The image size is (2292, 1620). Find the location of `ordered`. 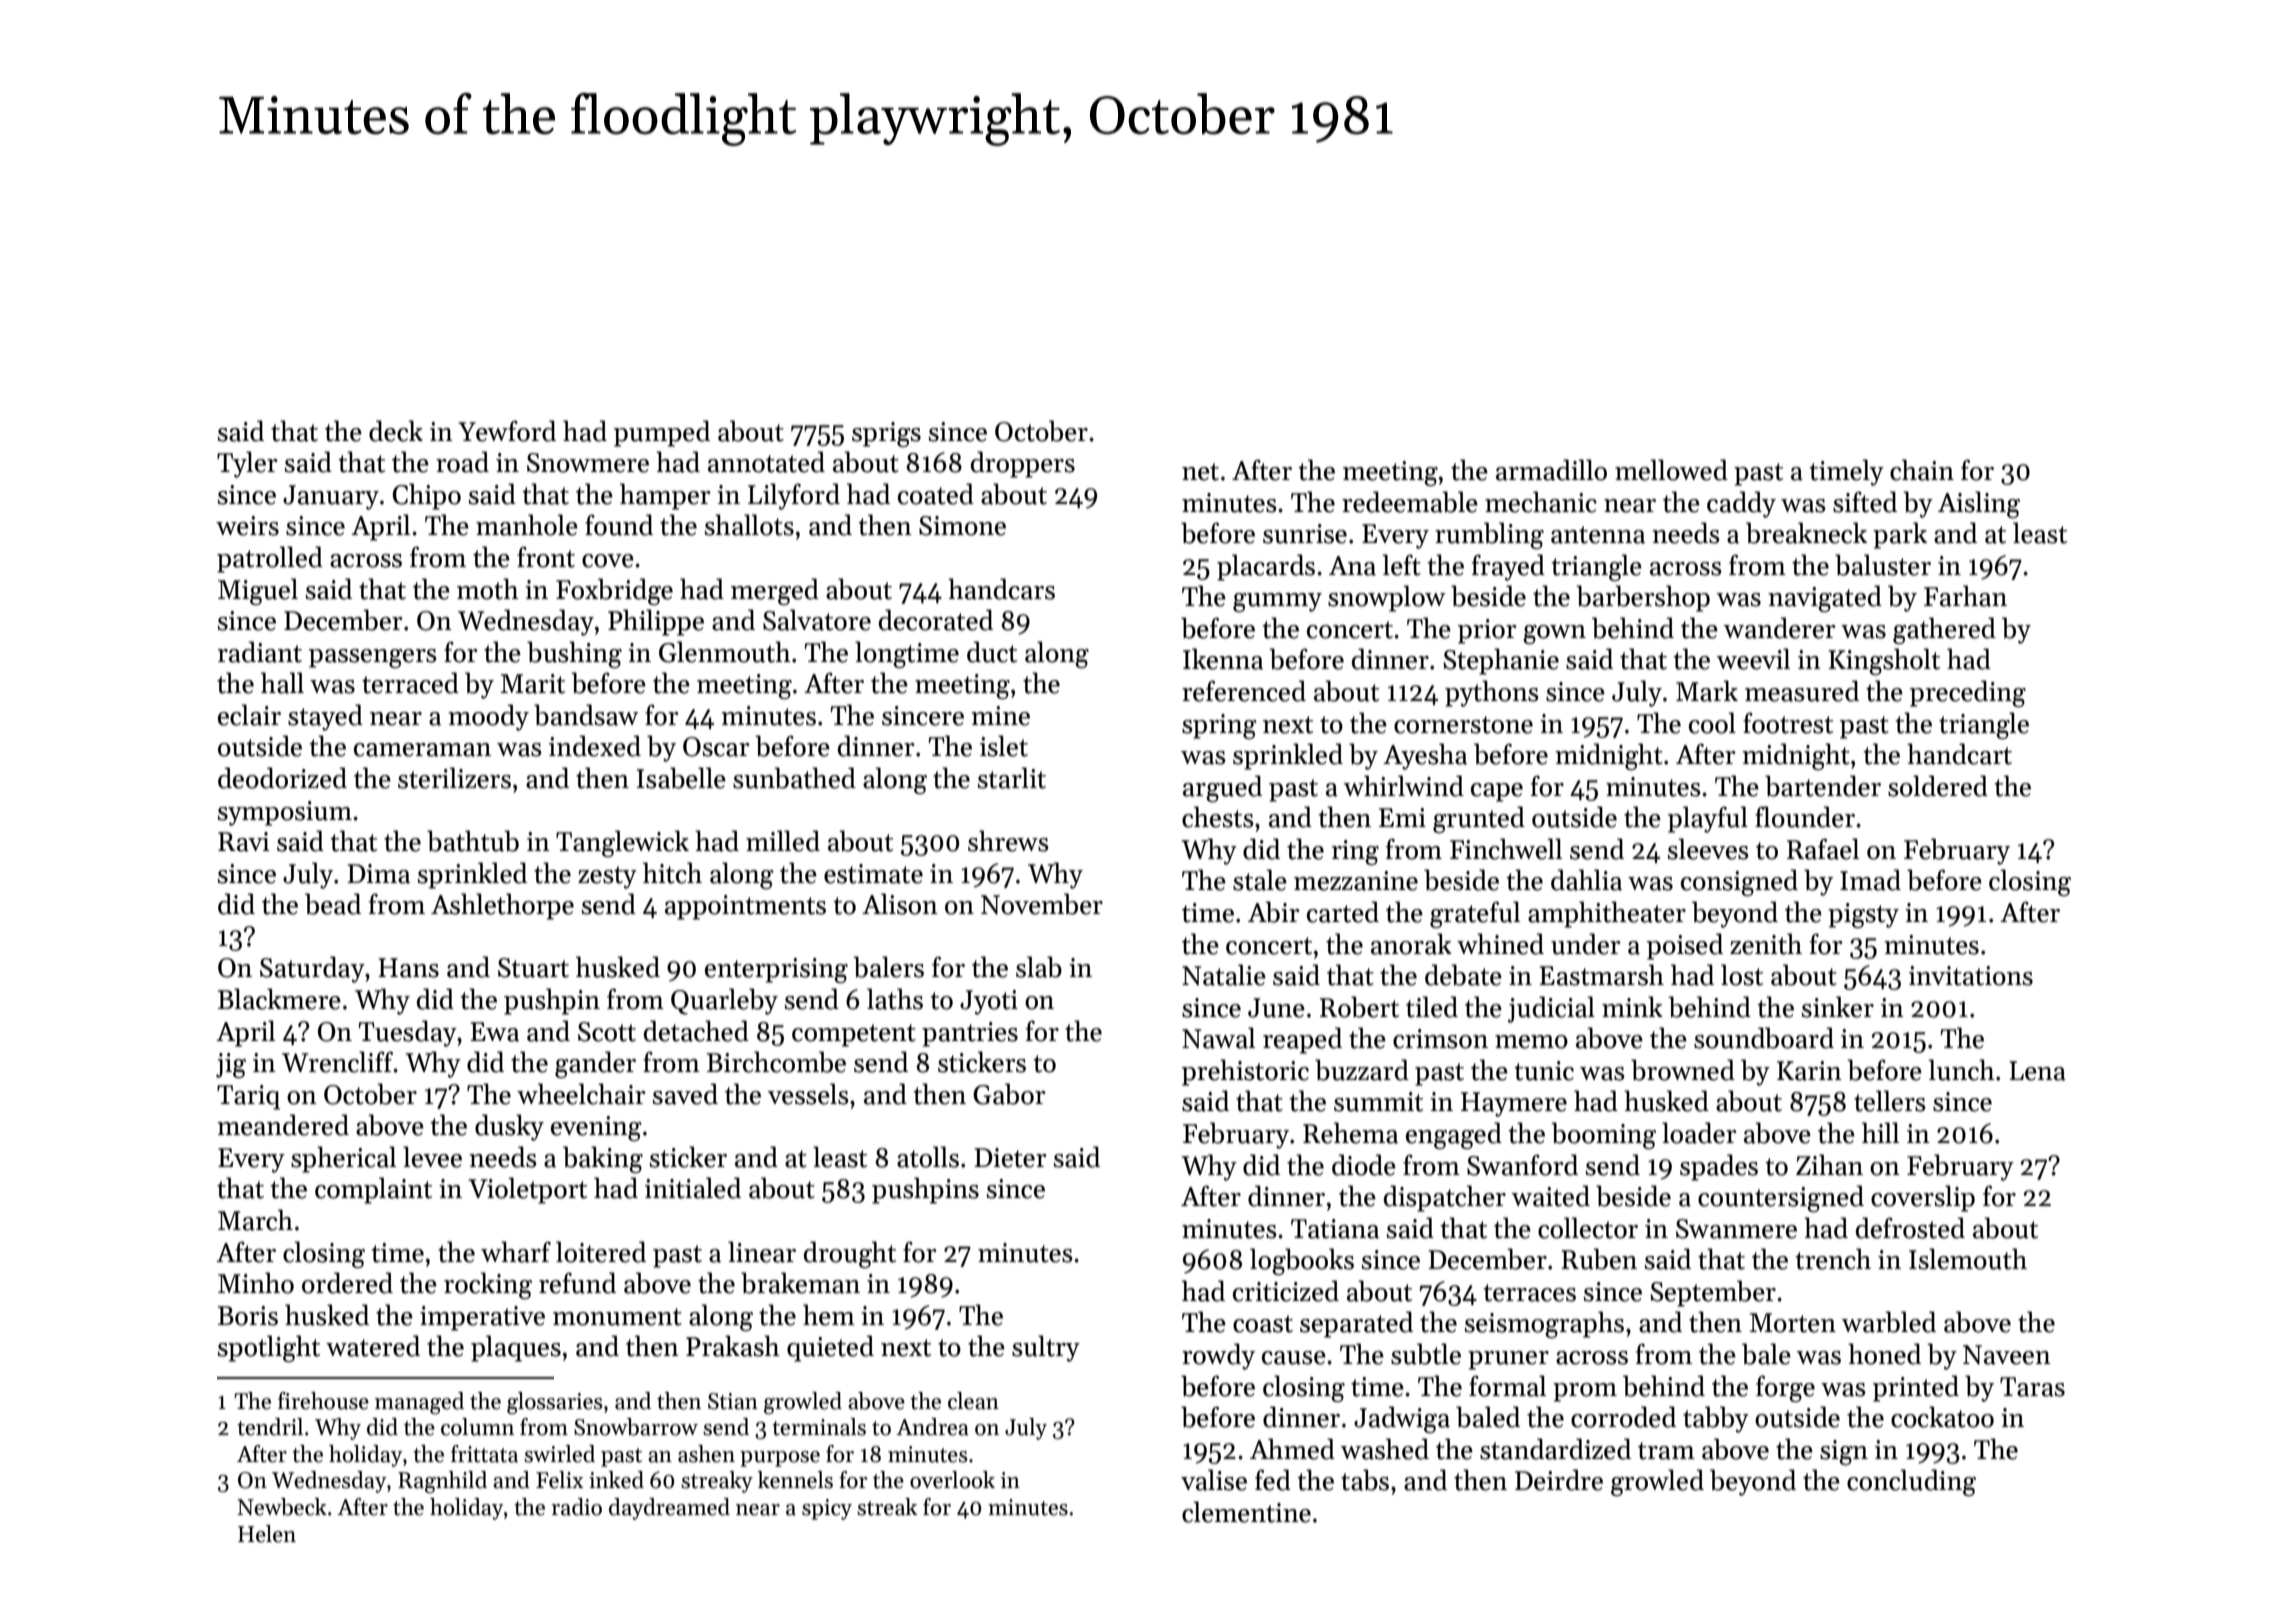

ordered is located at coordinates (347, 1283).
